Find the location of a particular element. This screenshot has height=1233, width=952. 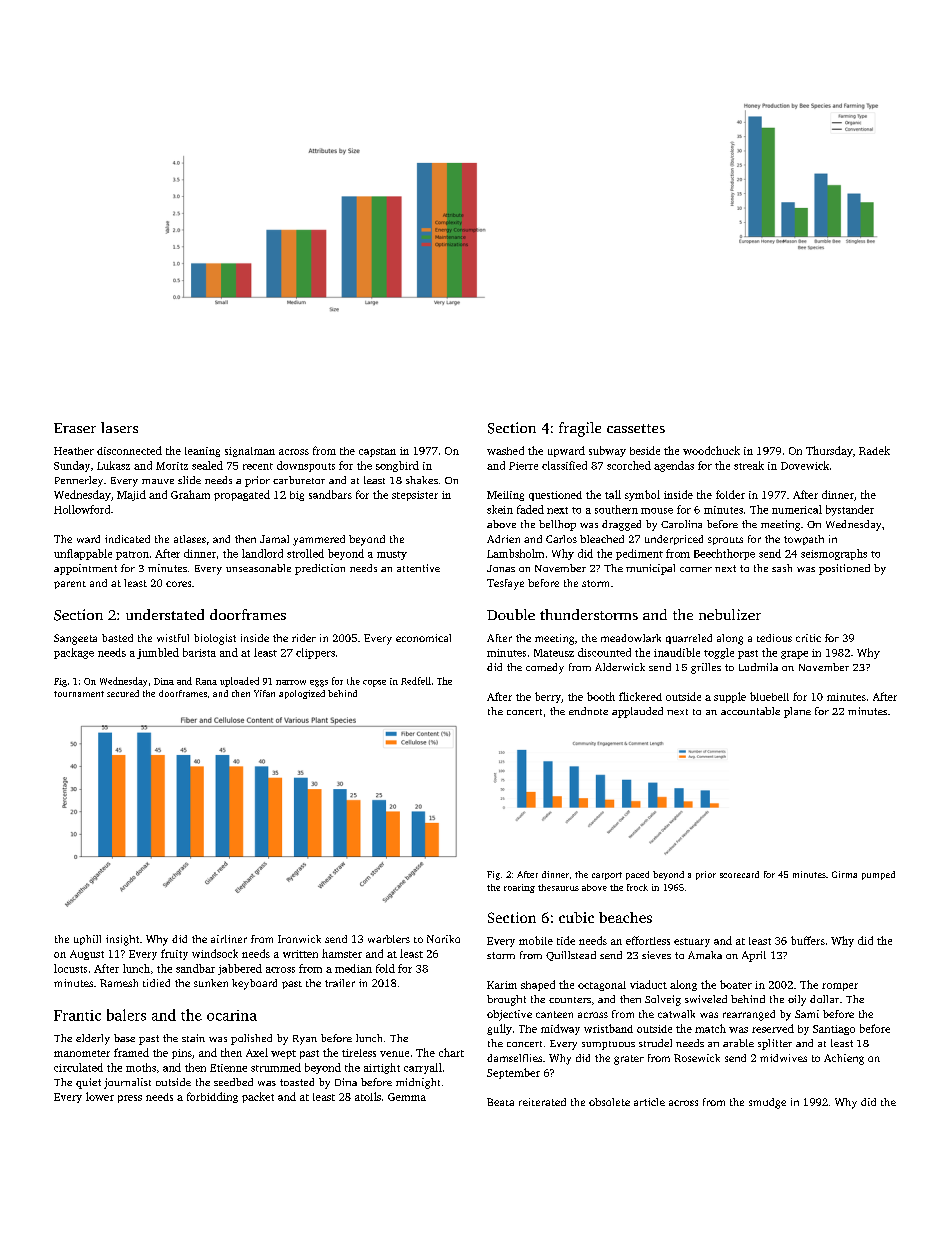

Gemma is located at coordinates (407, 1097).
